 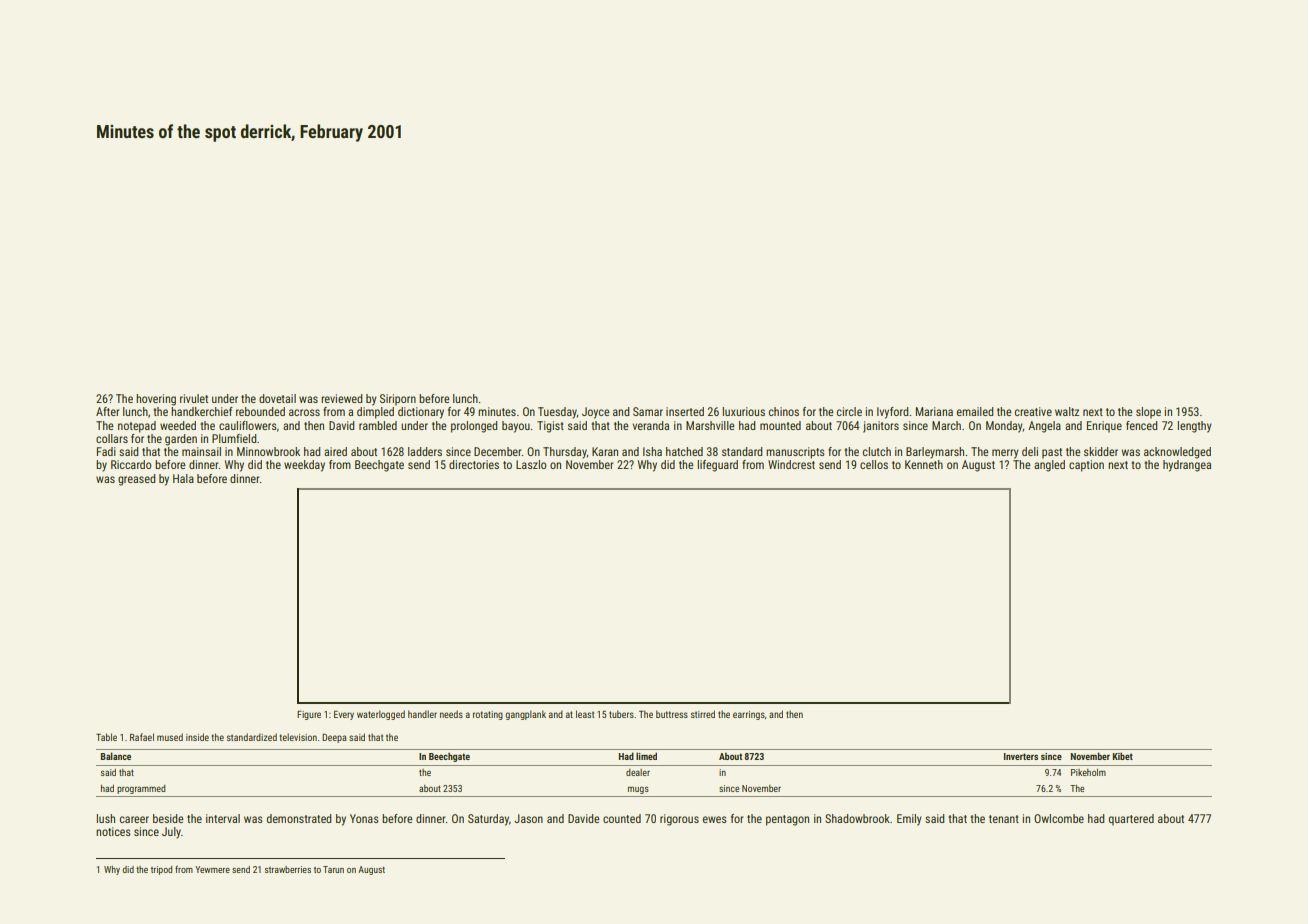 What do you see at coordinates (344, 715) in the screenshot?
I see `Every` at bounding box center [344, 715].
